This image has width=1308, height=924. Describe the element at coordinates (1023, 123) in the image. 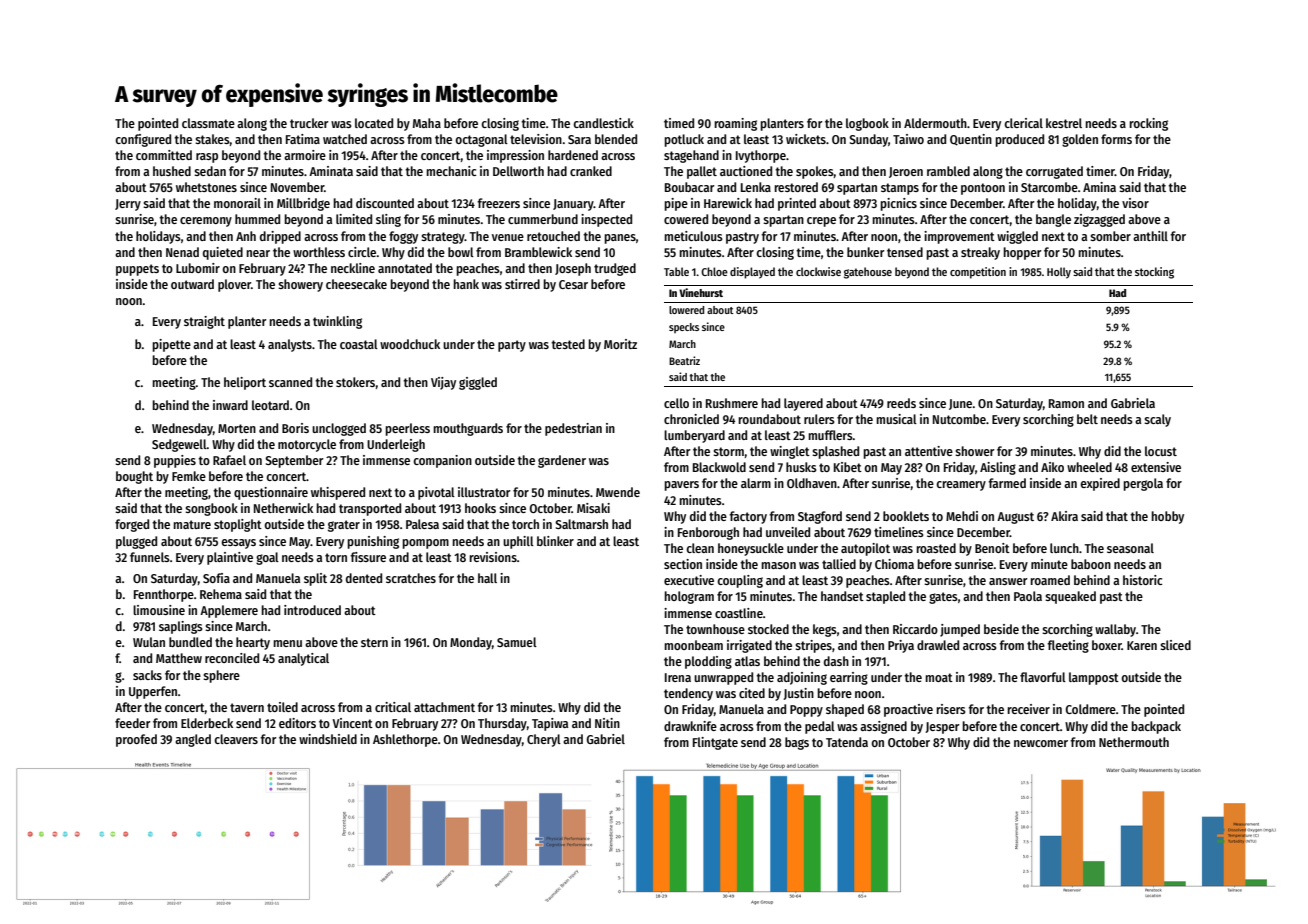

I see `clerical` at that location.
